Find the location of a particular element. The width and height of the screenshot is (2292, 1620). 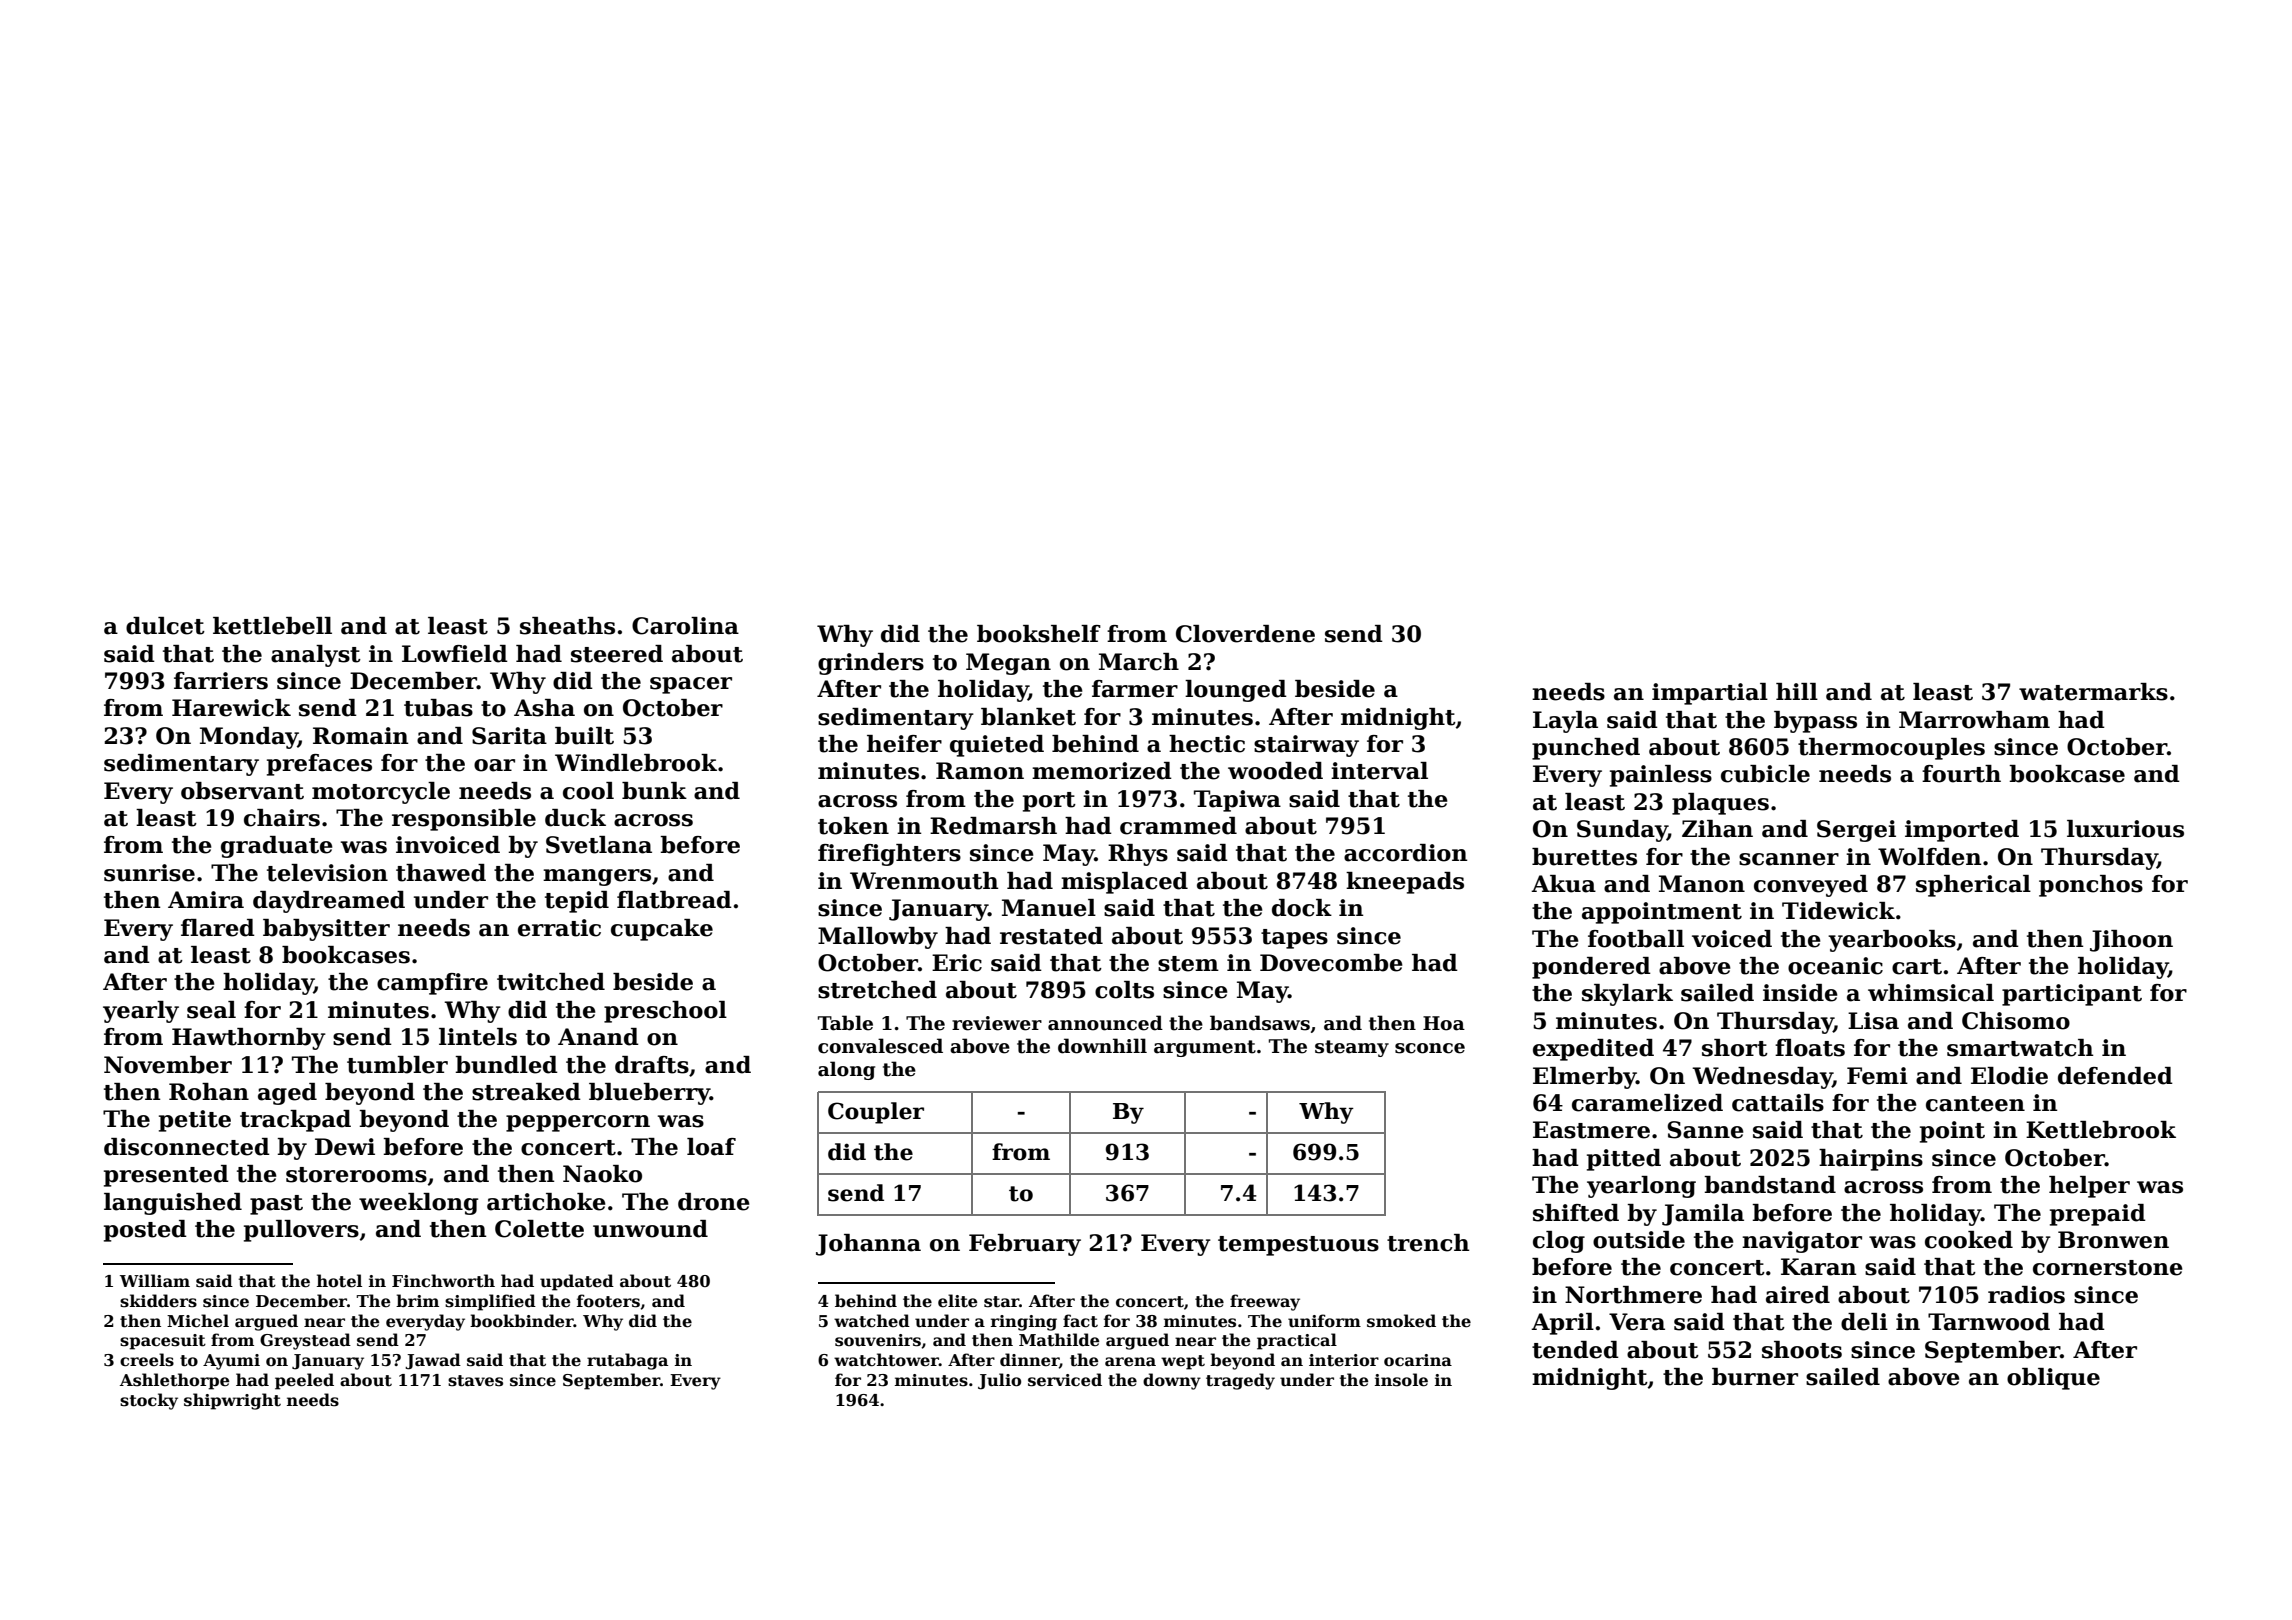

argument is located at coordinates (1205, 1048).
